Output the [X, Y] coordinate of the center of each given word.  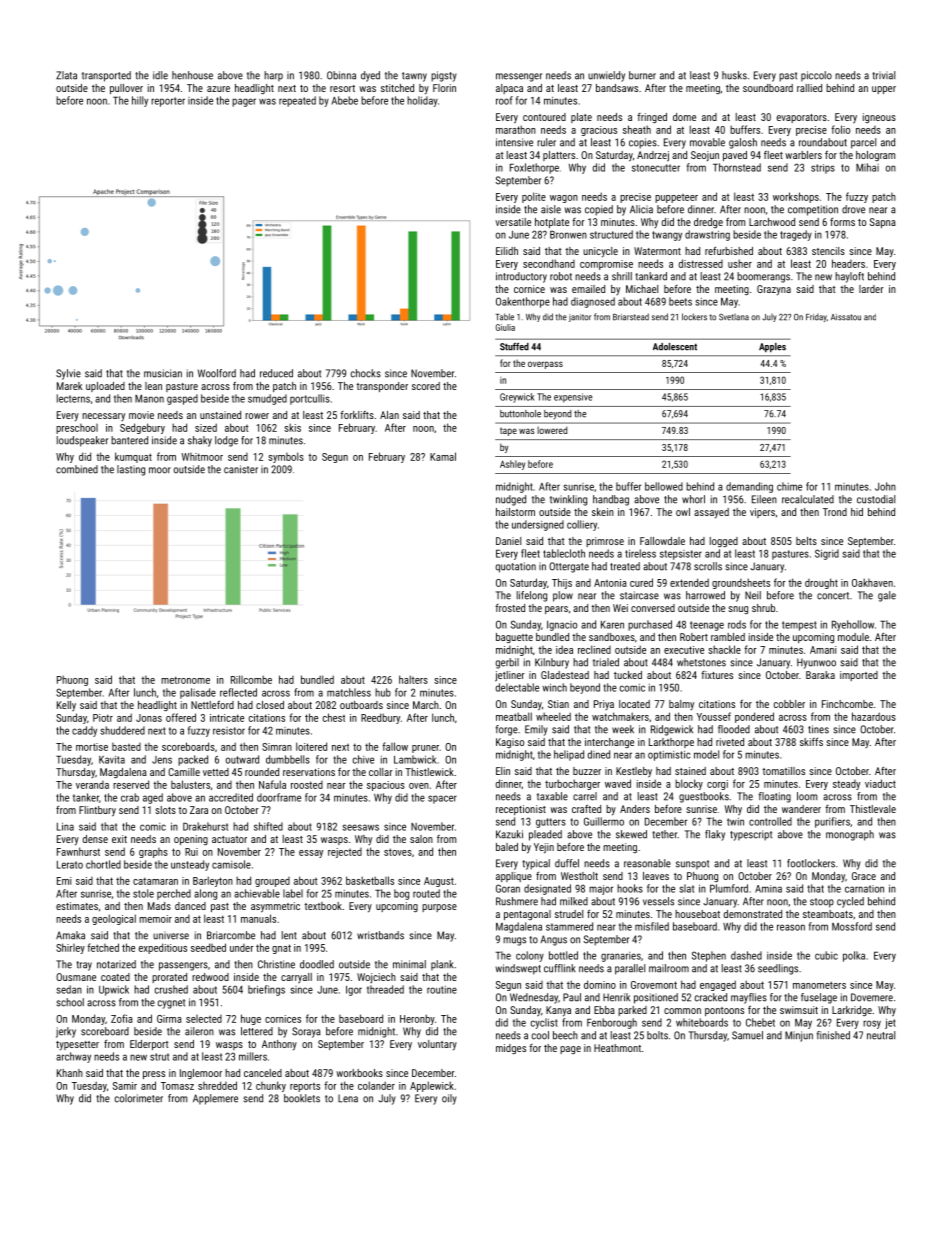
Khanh [70, 1073]
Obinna [341, 75]
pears [556, 610]
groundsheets [741, 583]
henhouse [192, 75]
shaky [200, 441]
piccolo [816, 76]
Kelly [66, 706]
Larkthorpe [671, 743]
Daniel [508, 541]
